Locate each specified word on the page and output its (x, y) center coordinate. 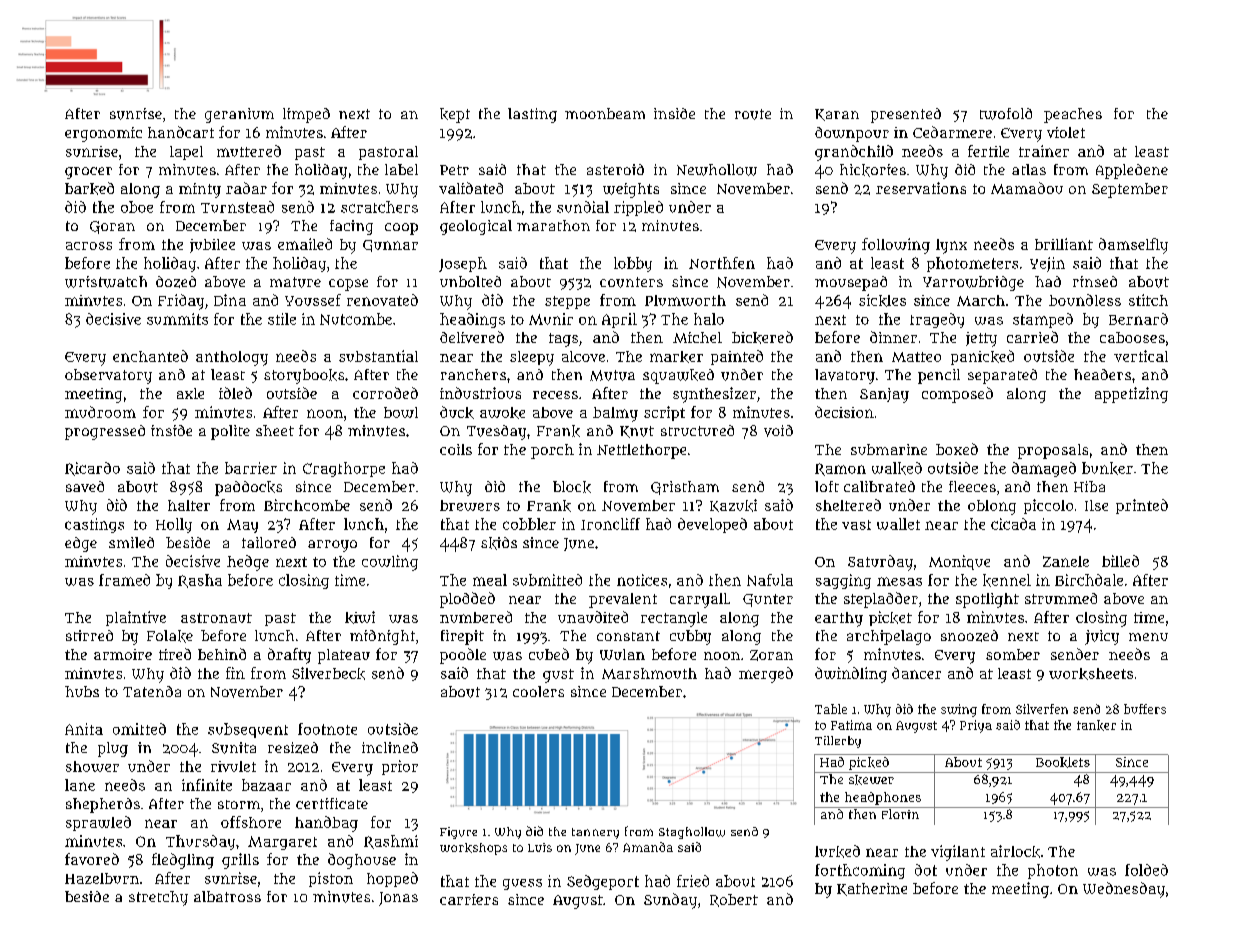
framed (124, 580)
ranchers (473, 374)
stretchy (158, 898)
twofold (1006, 114)
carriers (469, 899)
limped (306, 115)
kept (455, 115)
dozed (176, 282)
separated (1002, 376)
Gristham (685, 488)
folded (1146, 870)
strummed (1061, 598)
